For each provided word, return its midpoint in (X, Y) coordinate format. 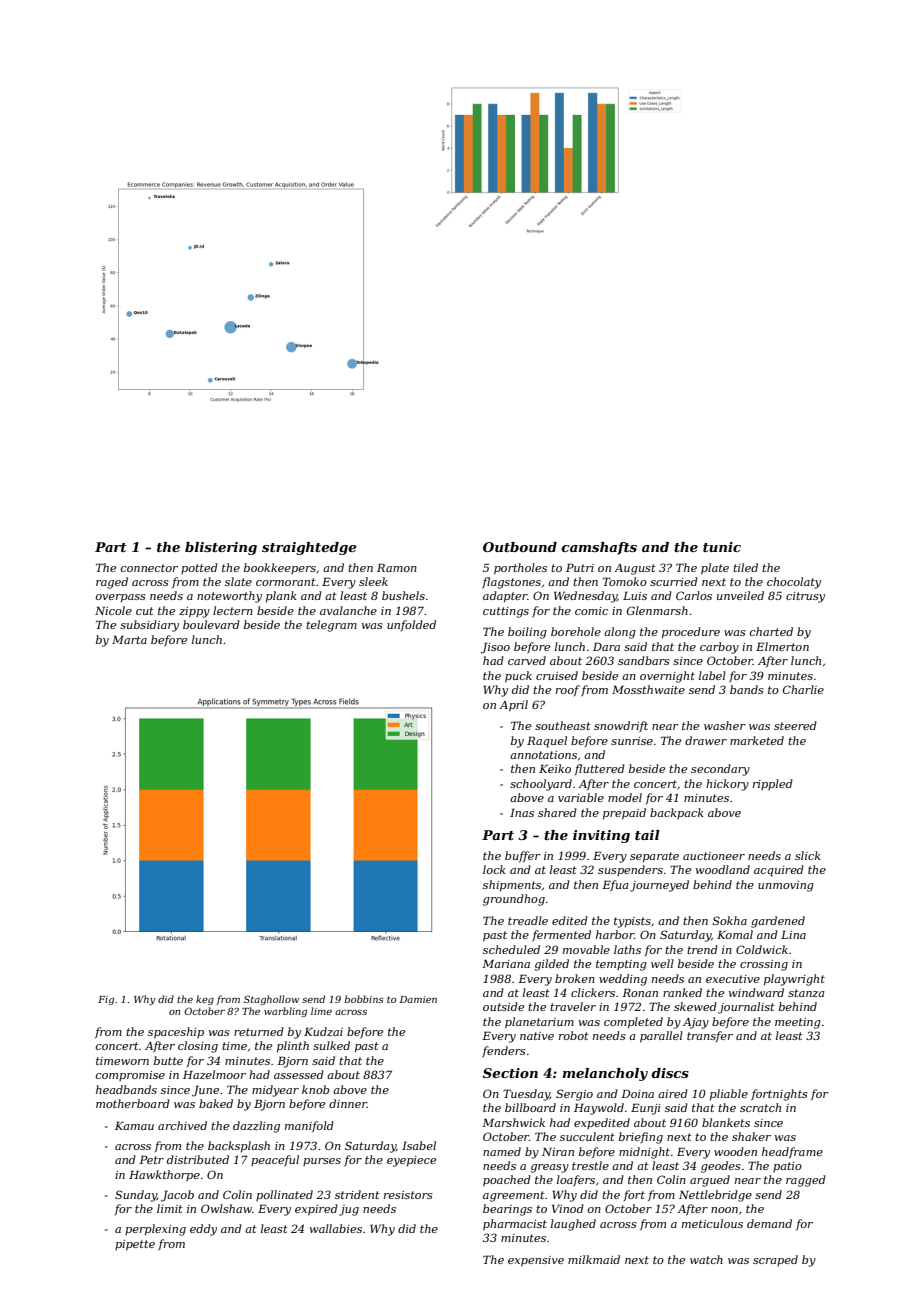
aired (673, 1093)
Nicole (113, 610)
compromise (130, 1076)
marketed (757, 740)
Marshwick (513, 1122)
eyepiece (411, 1161)
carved (527, 660)
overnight (667, 677)
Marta (129, 640)
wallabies (336, 1228)
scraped (775, 1260)
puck (518, 677)
